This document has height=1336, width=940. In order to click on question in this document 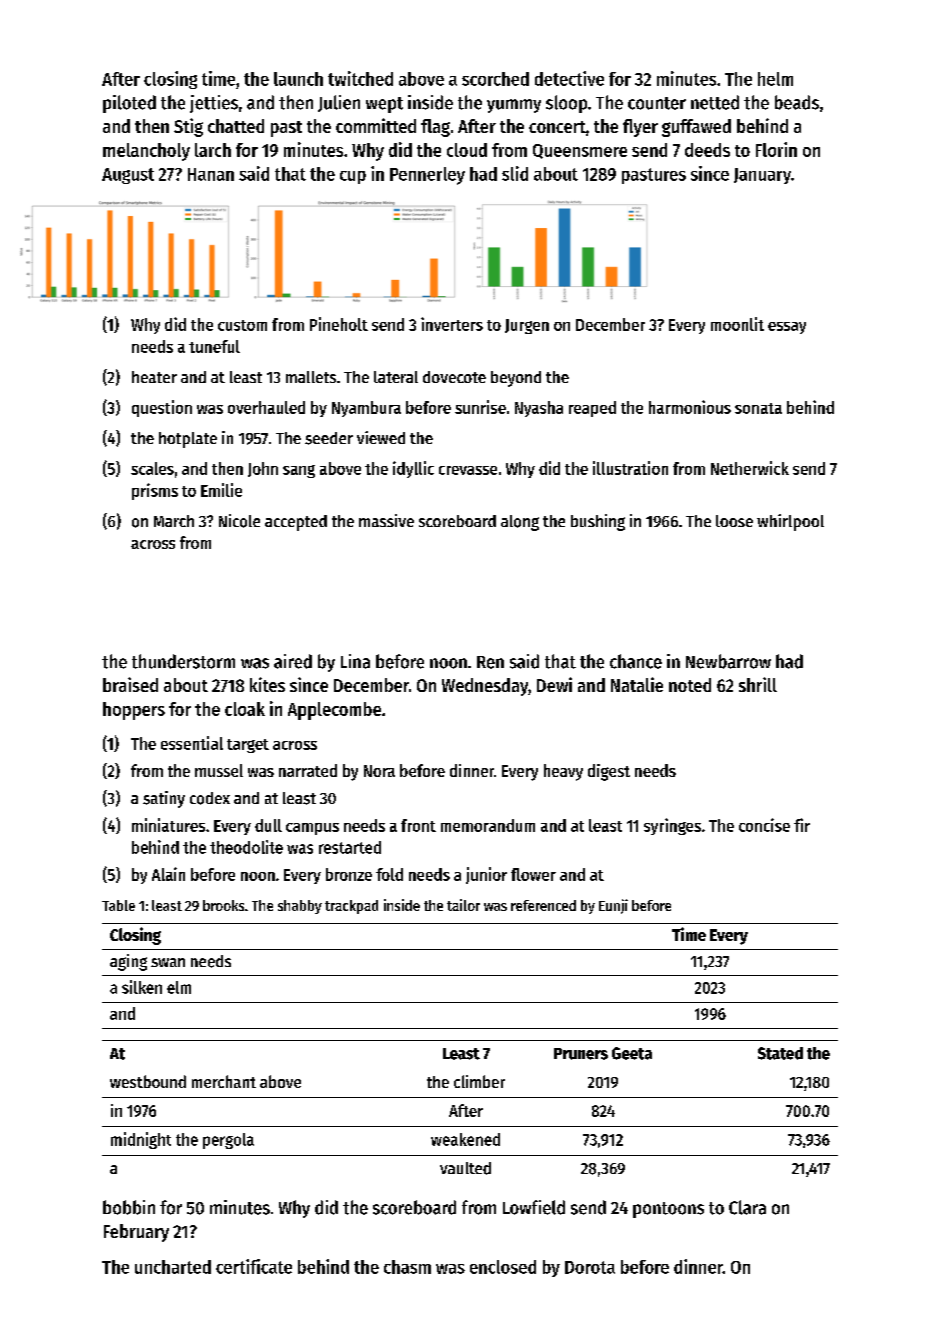, I will do `click(162, 408)`.
